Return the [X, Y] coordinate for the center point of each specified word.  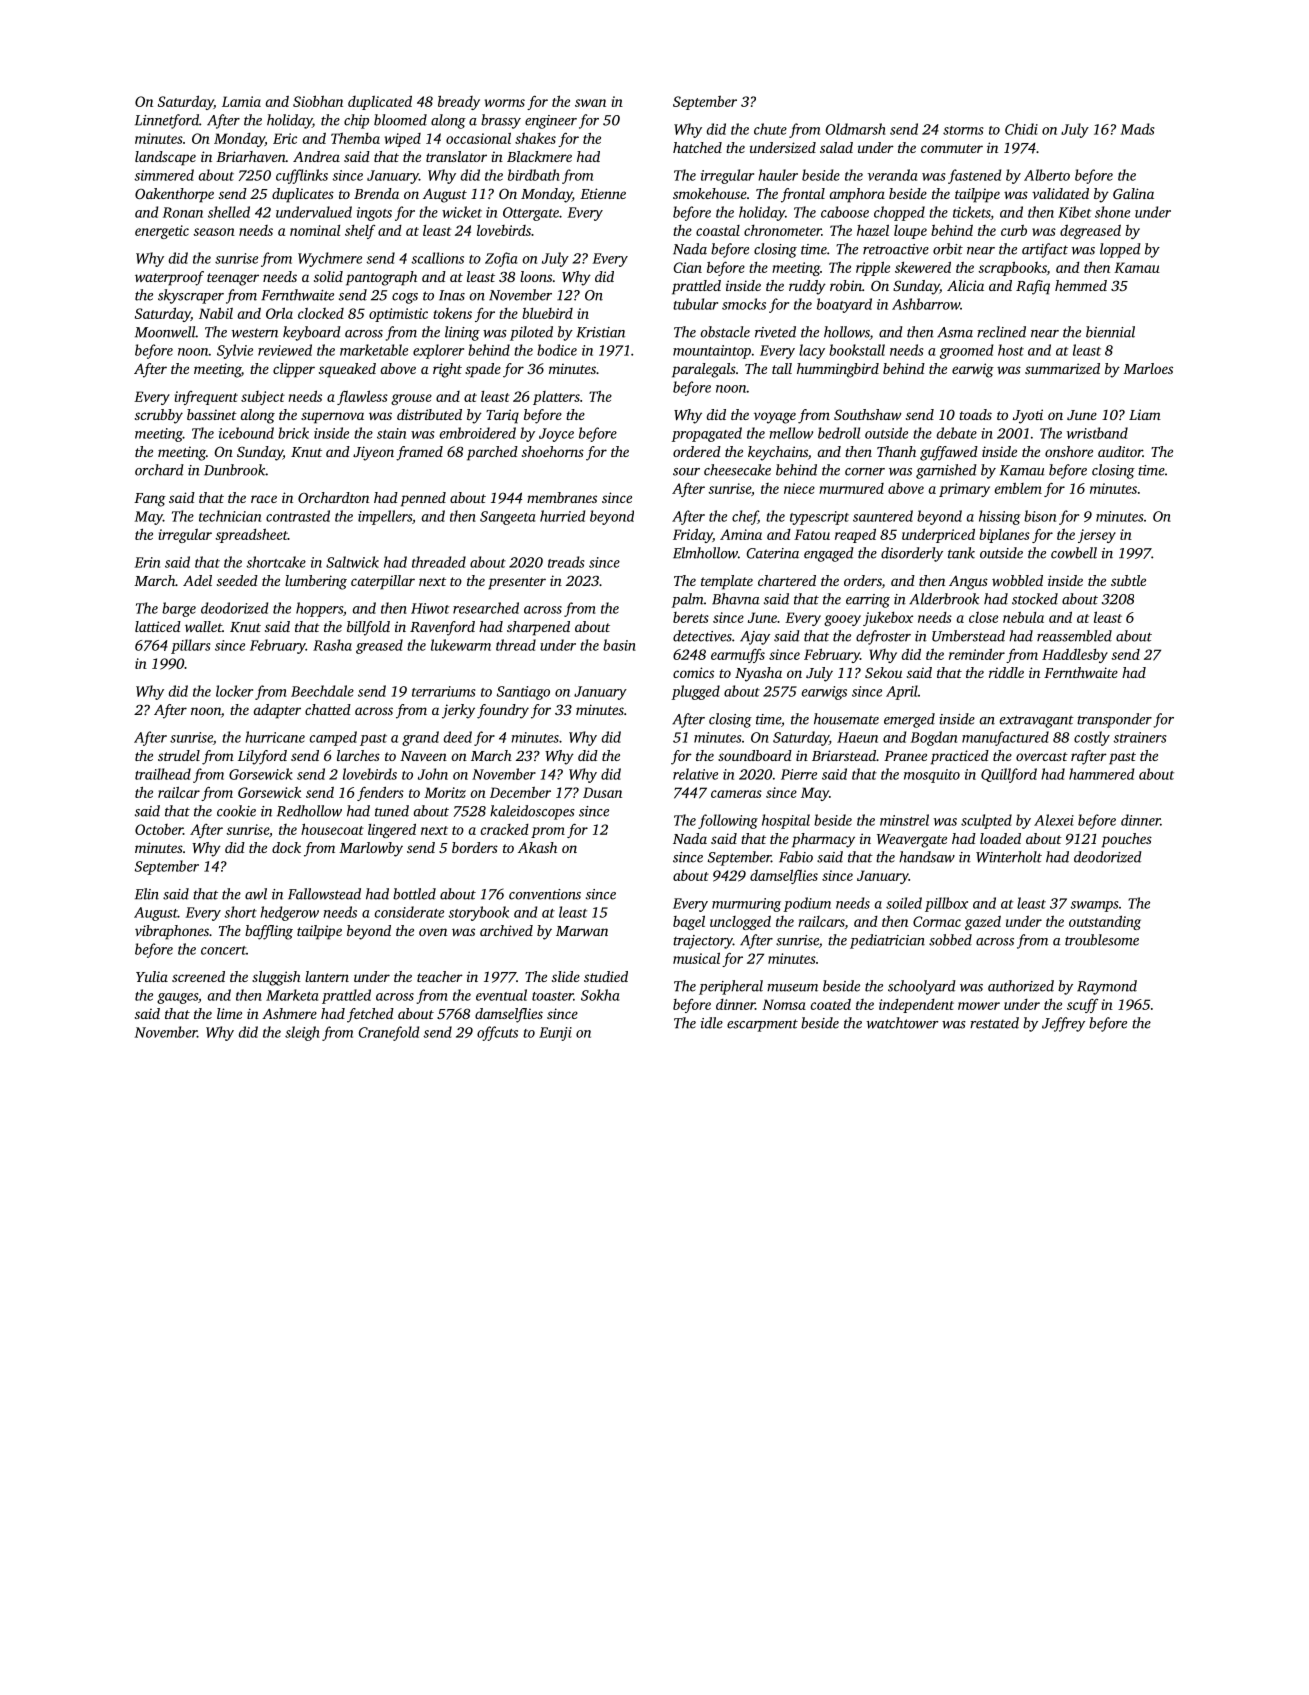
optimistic [398, 315]
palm [688, 600]
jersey [1097, 536]
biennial [1110, 332]
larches [358, 755]
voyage [775, 418]
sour [686, 472]
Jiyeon [373, 453]
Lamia [241, 101]
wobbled [1017, 580]
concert [223, 950]
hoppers [319, 609]
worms [505, 103]
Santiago [523, 693]
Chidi [1021, 129]
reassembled [1074, 636]
